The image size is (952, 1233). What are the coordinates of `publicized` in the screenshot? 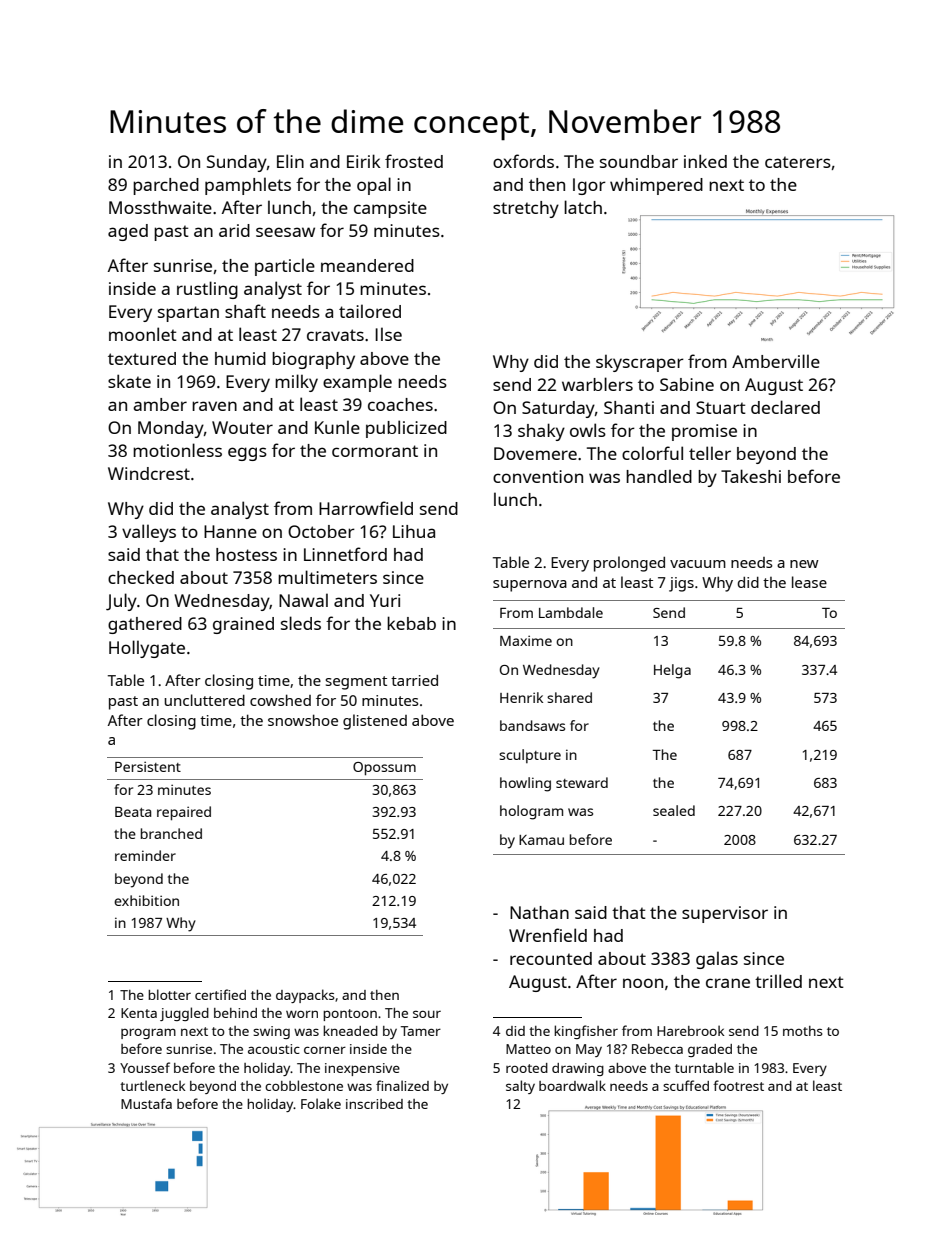 It's located at (406, 429).
